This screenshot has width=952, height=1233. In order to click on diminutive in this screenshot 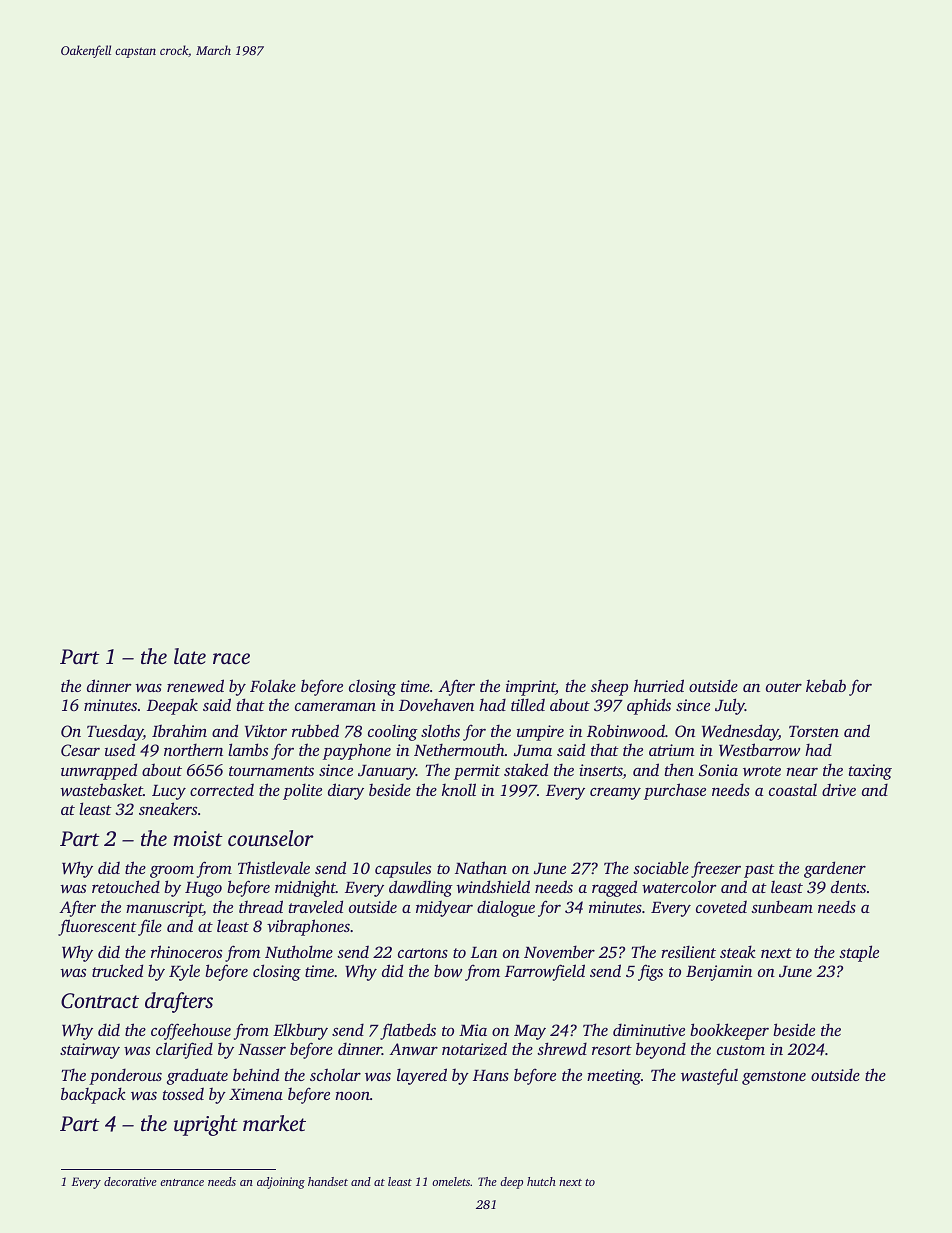, I will do `click(649, 1029)`.
